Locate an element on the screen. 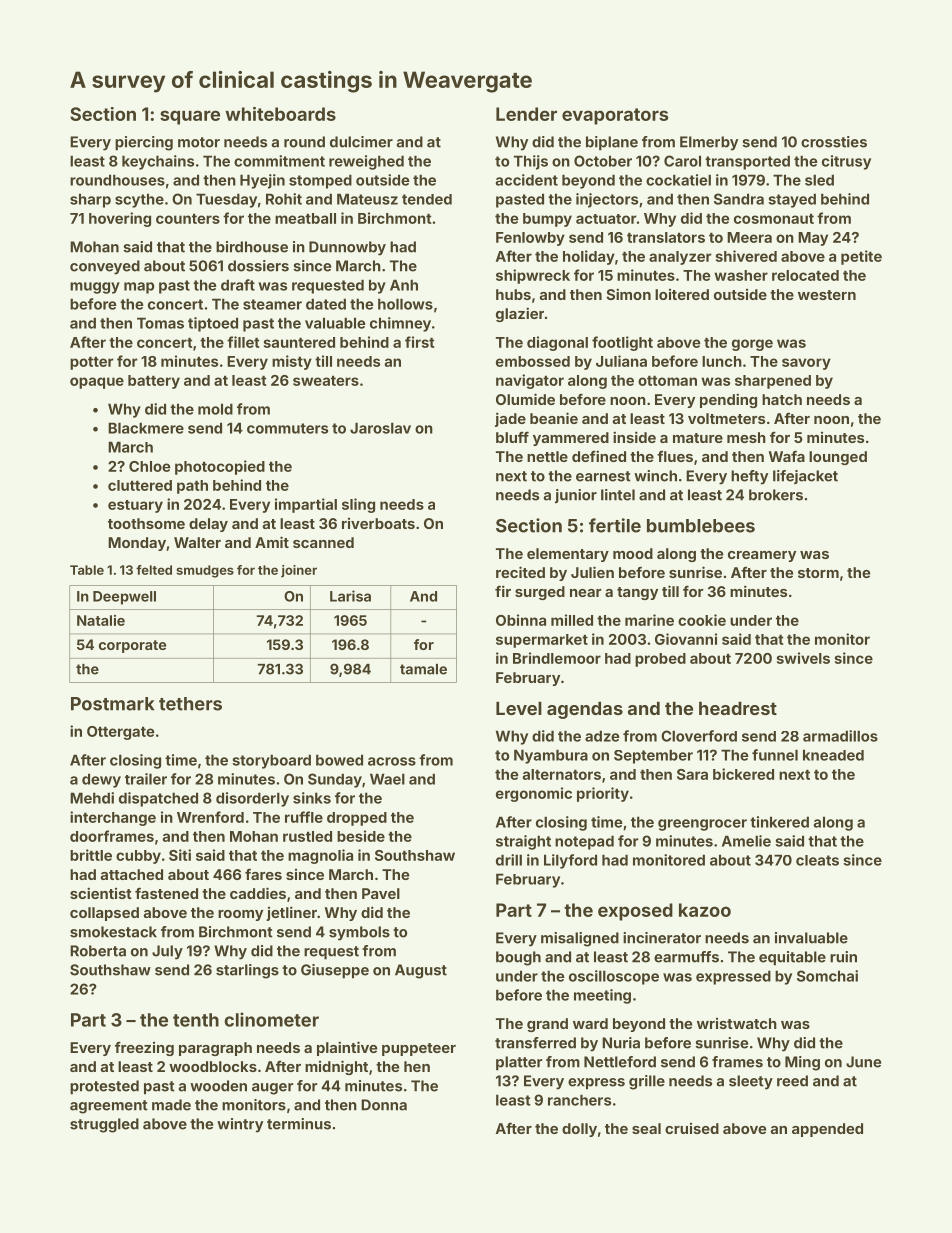 The width and height of the screenshot is (952, 1233). Elmerby is located at coordinates (709, 143).
